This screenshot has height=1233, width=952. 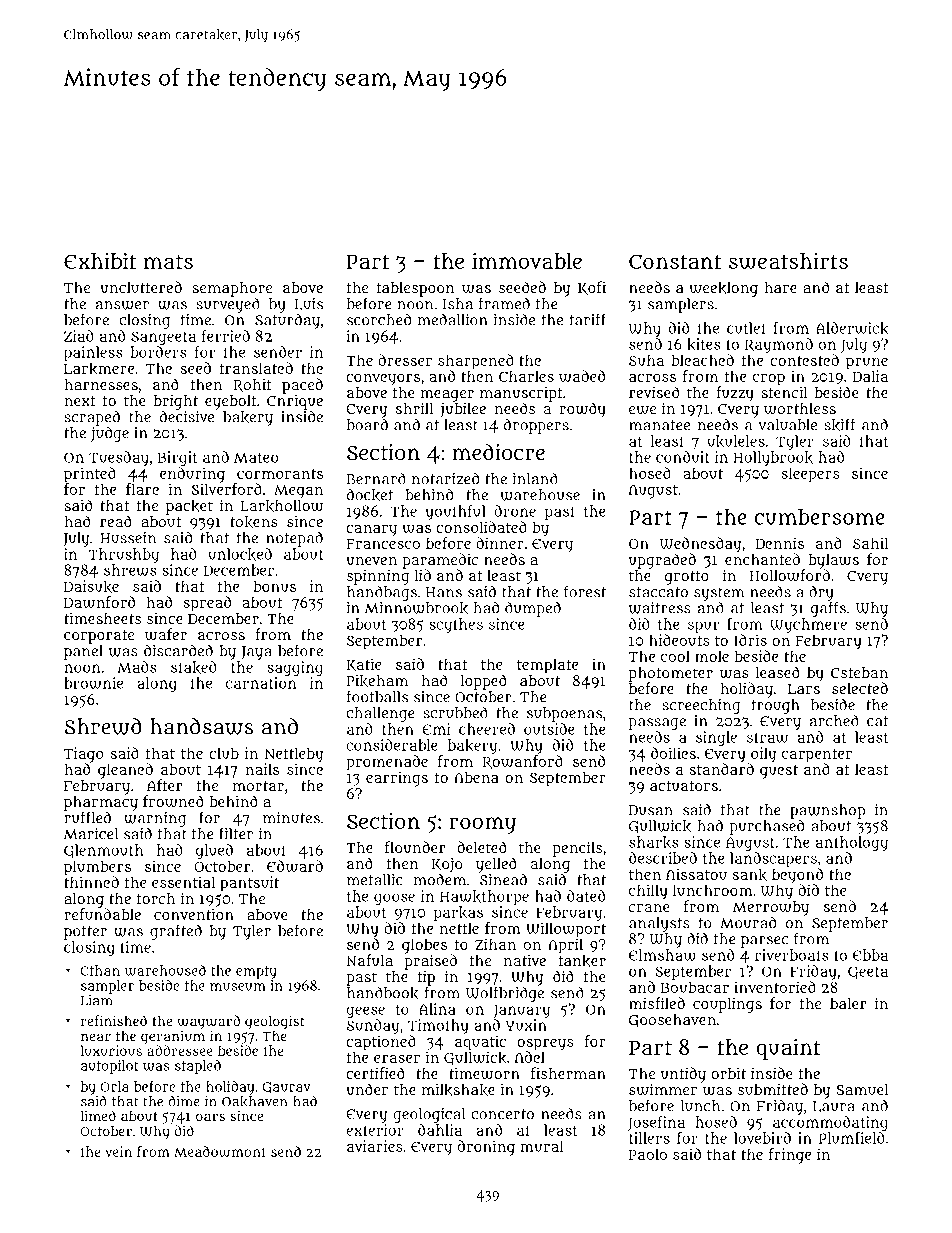 What do you see at coordinates (165, 785) in the screenshot?
I see `After` at bounding box center [165, 785].
